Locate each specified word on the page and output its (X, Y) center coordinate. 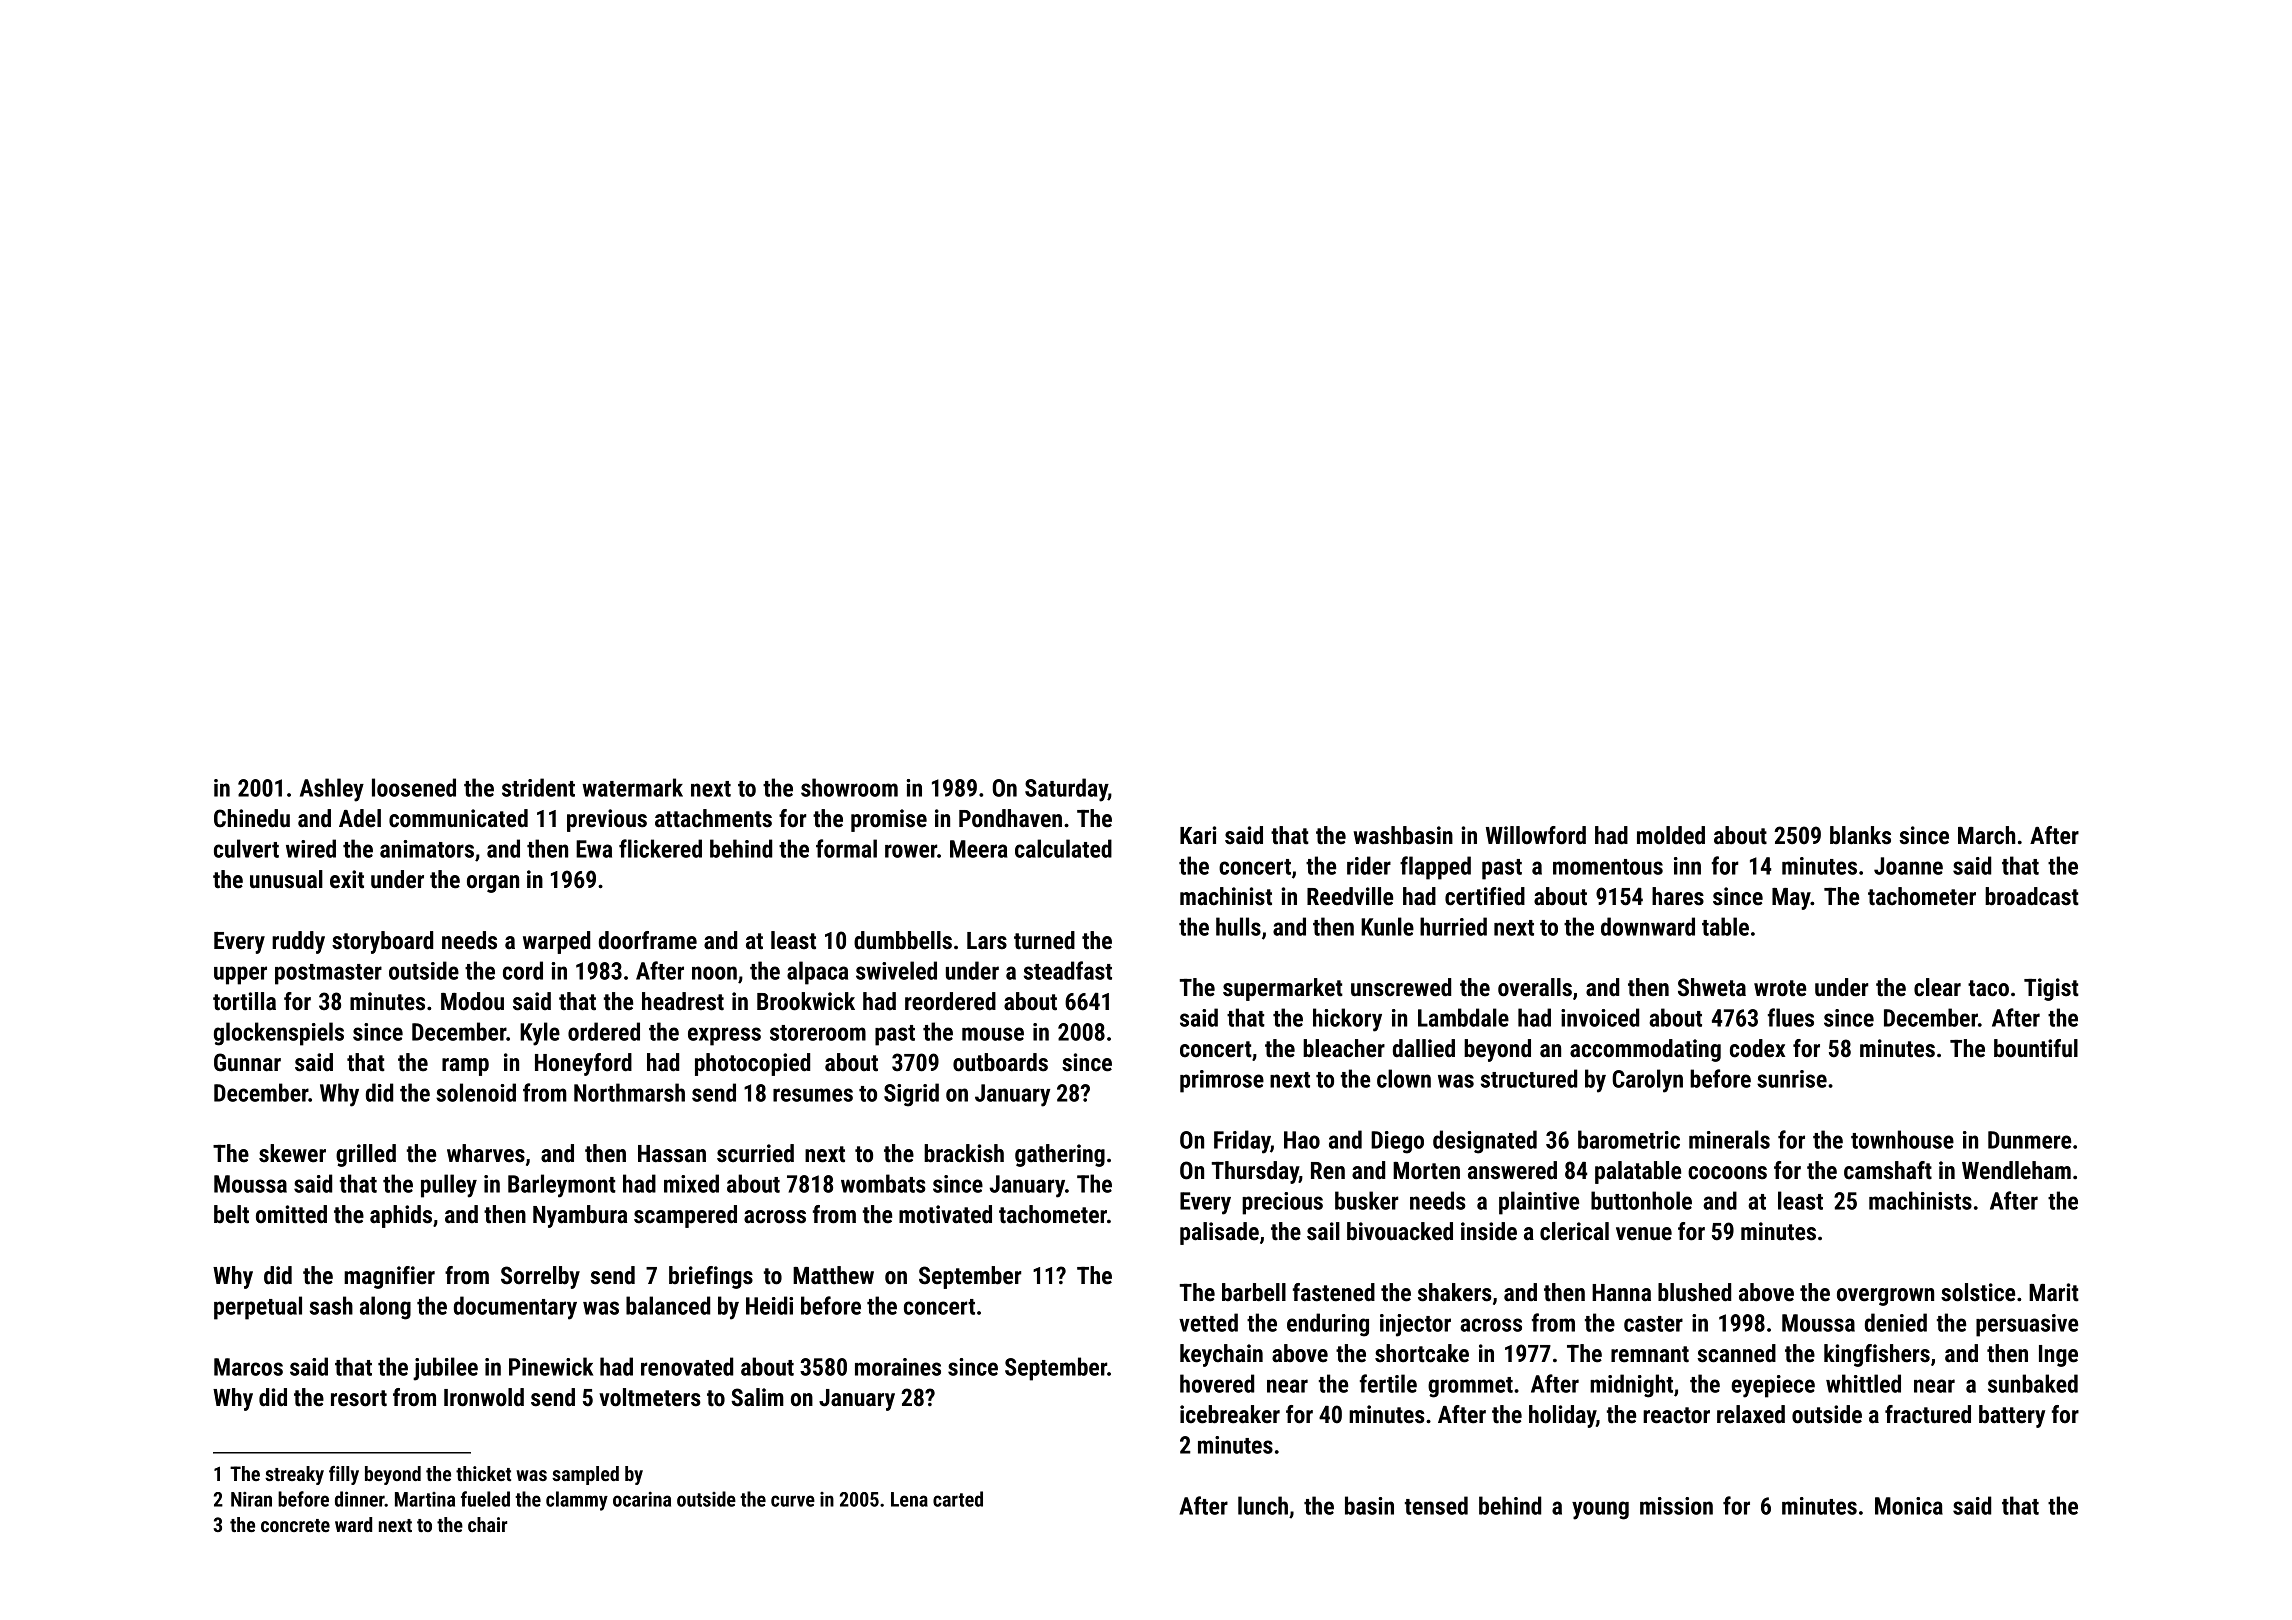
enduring (1328, 1325)
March (1986, 835)
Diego (1397, 1142)
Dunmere (2029, 1140)
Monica (1909, 1506)
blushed (1694, 1292)
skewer (292, 1153)
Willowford (1536, 835)
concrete (295, 1525)
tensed (1436, 1505)
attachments (713, 818)
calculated (1063, 848)
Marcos (248, 1367)
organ (493, 884)
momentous (1608, 867)
